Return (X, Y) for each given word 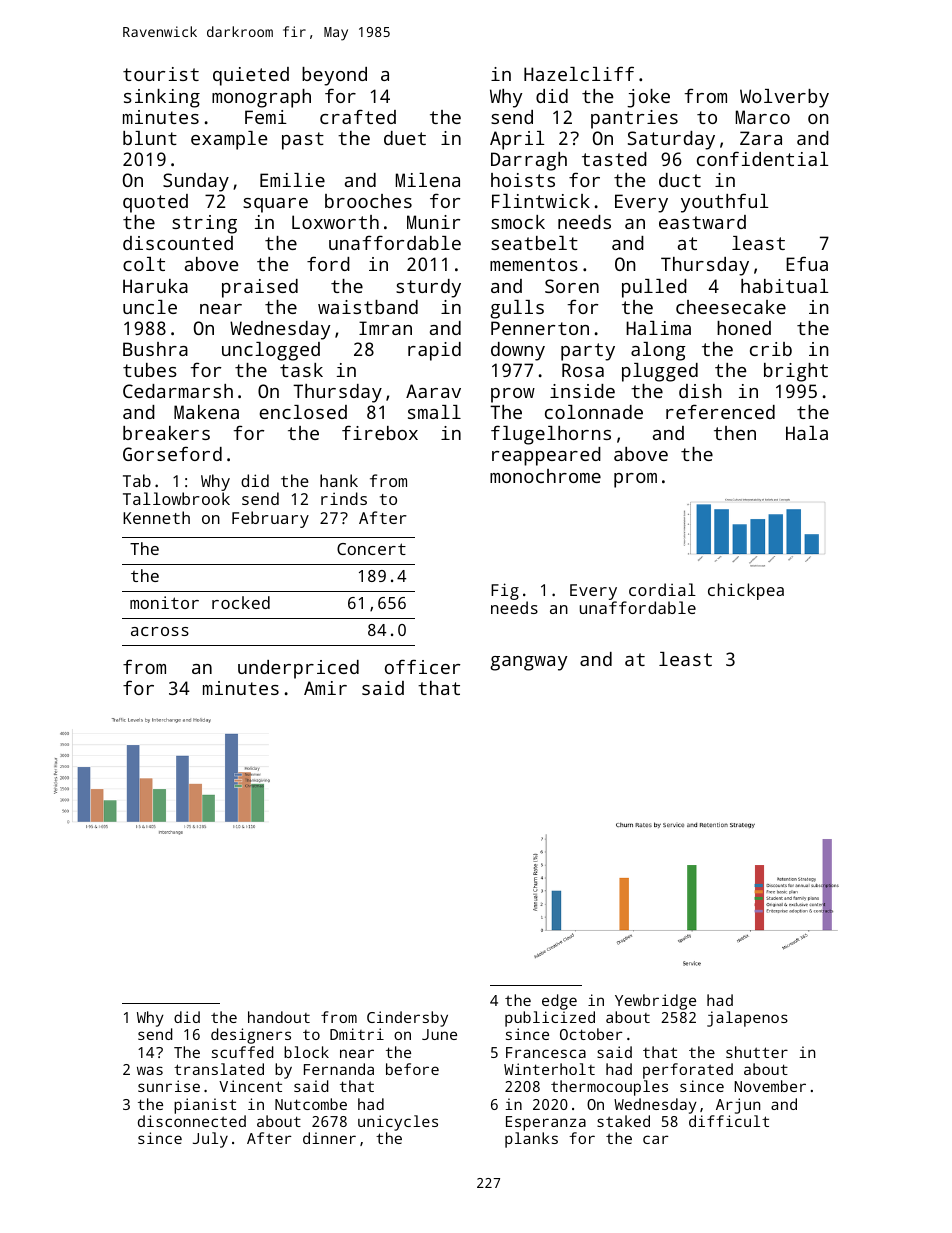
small (434, 412)
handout (279, 1017)
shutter (757, 1052)
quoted (155, 203)
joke (648, 98)
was (150, 1070)
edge (559, 1002)
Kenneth (156, 517)
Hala (807, 433)
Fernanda (339, 1069)
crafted (358, 116)
